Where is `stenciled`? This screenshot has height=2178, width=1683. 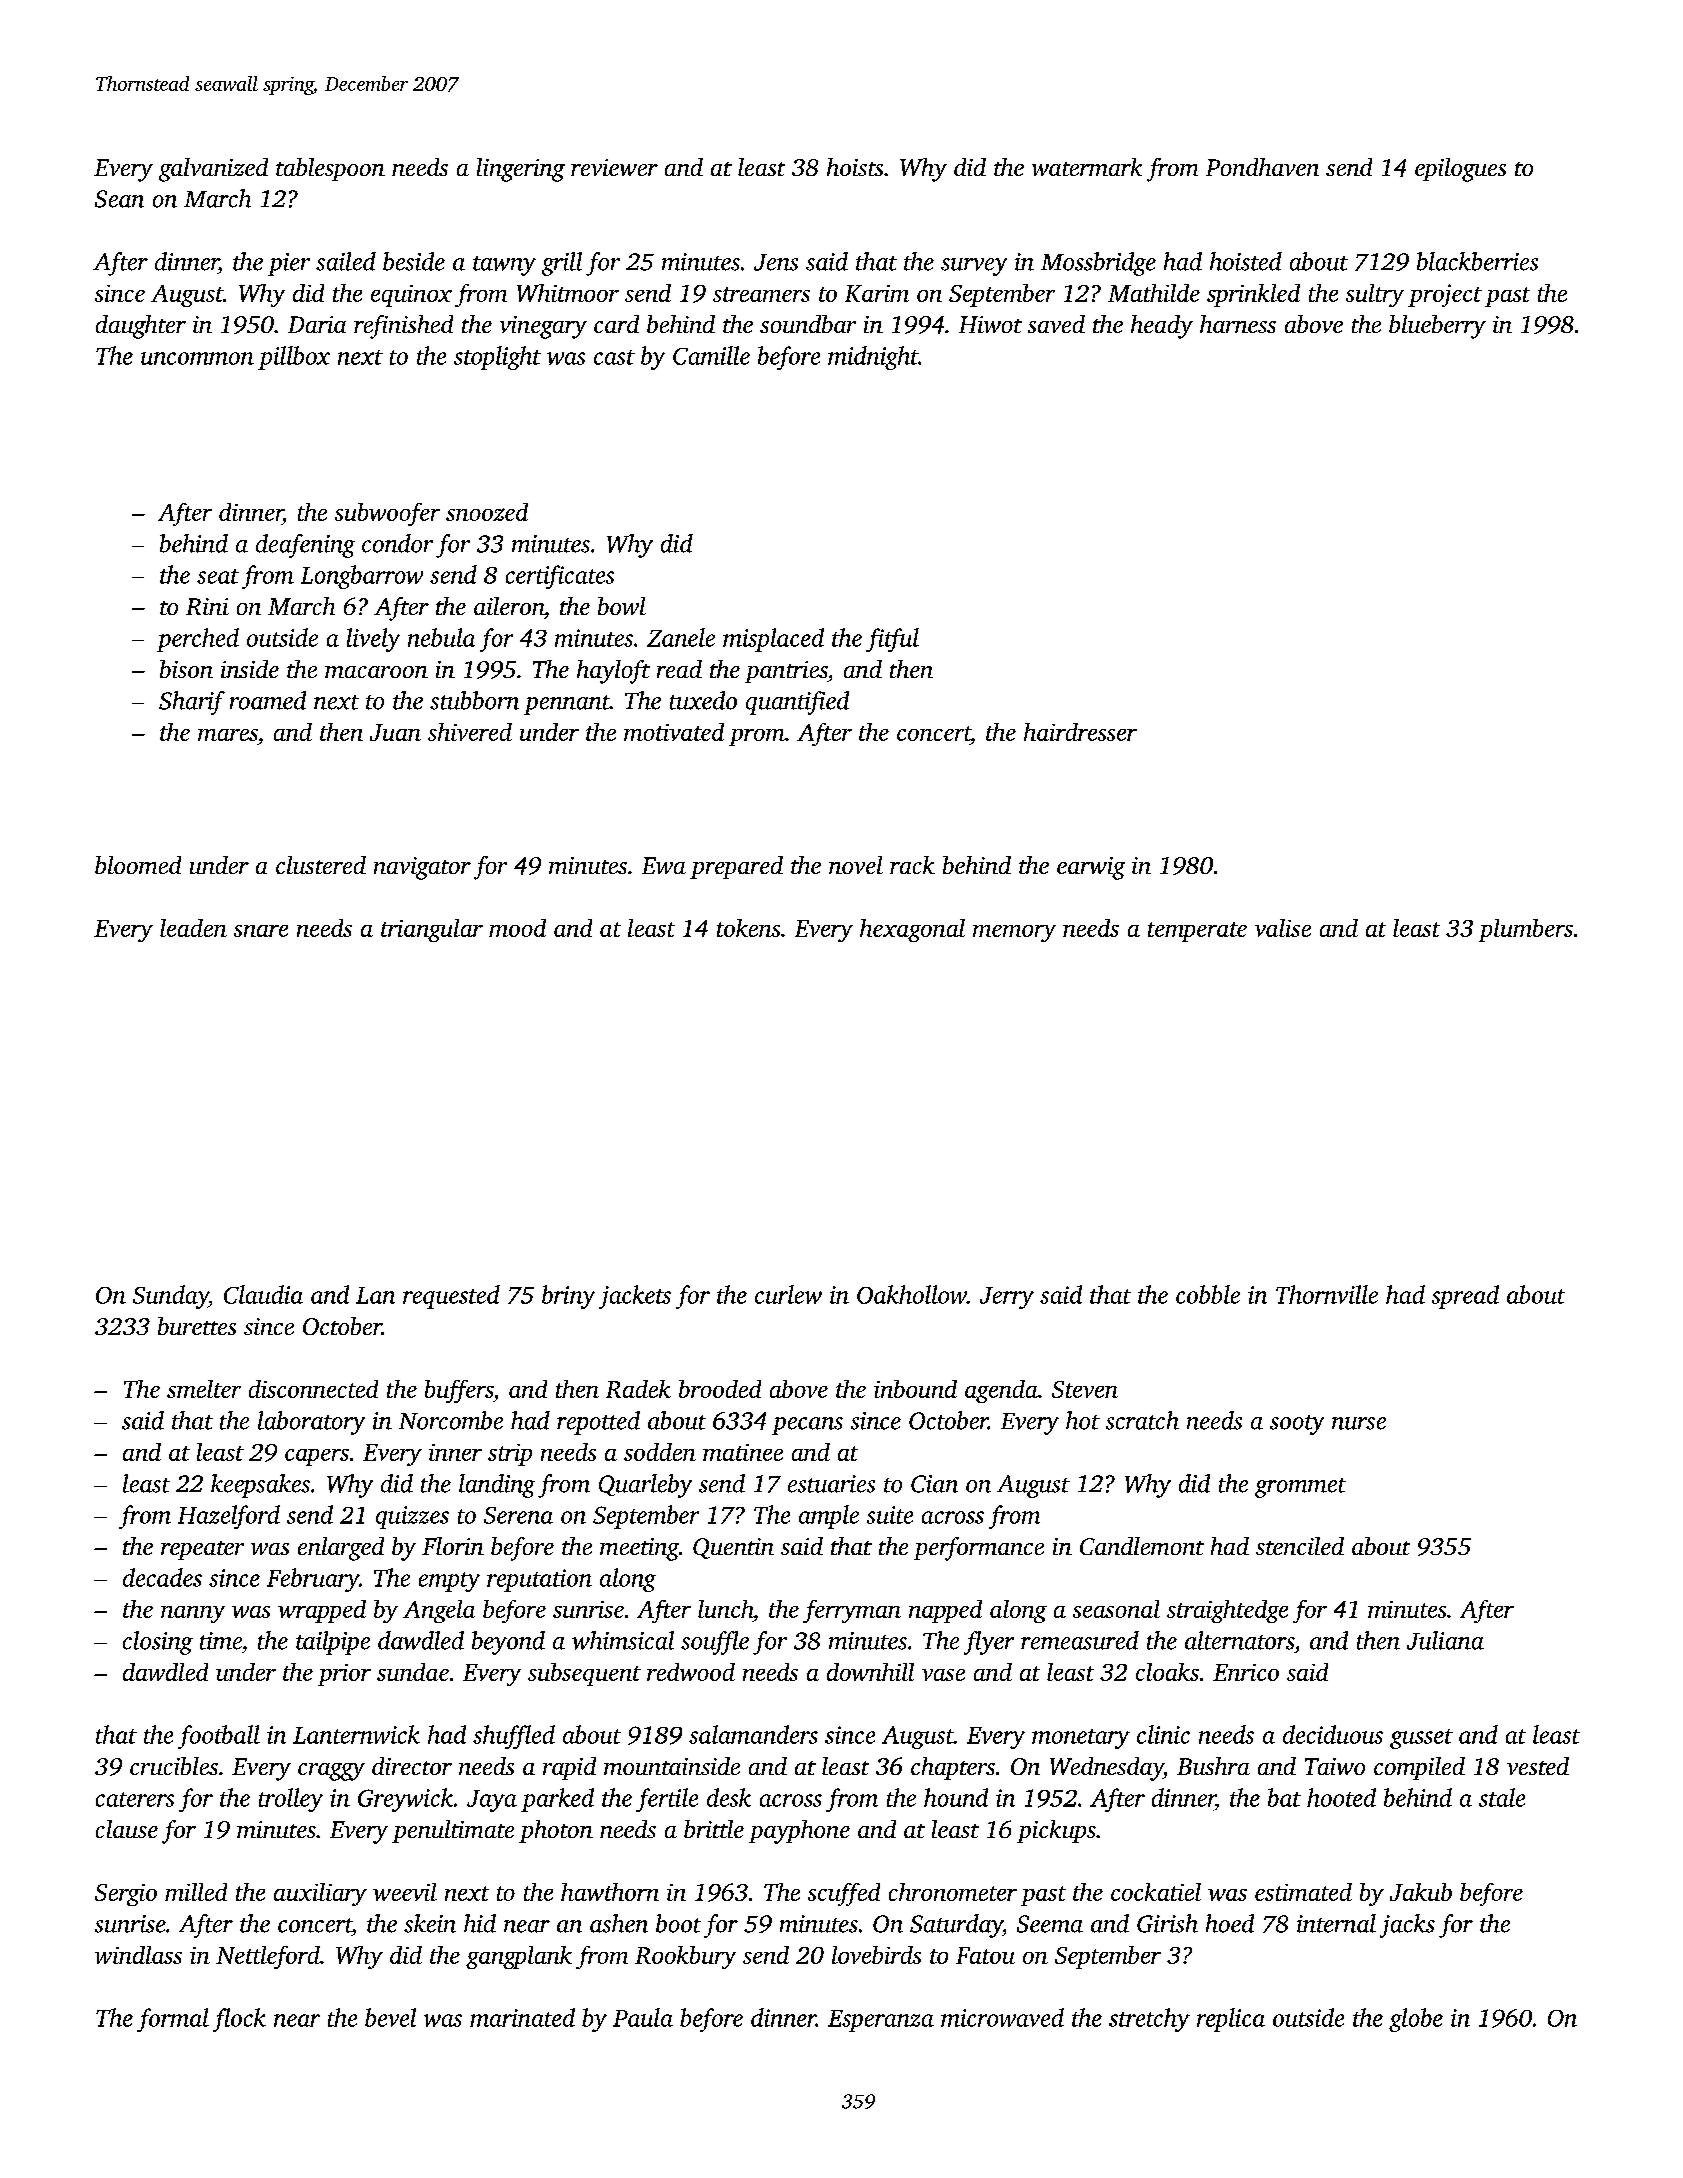
stenciled is located at coordinates (1300, 1546).
